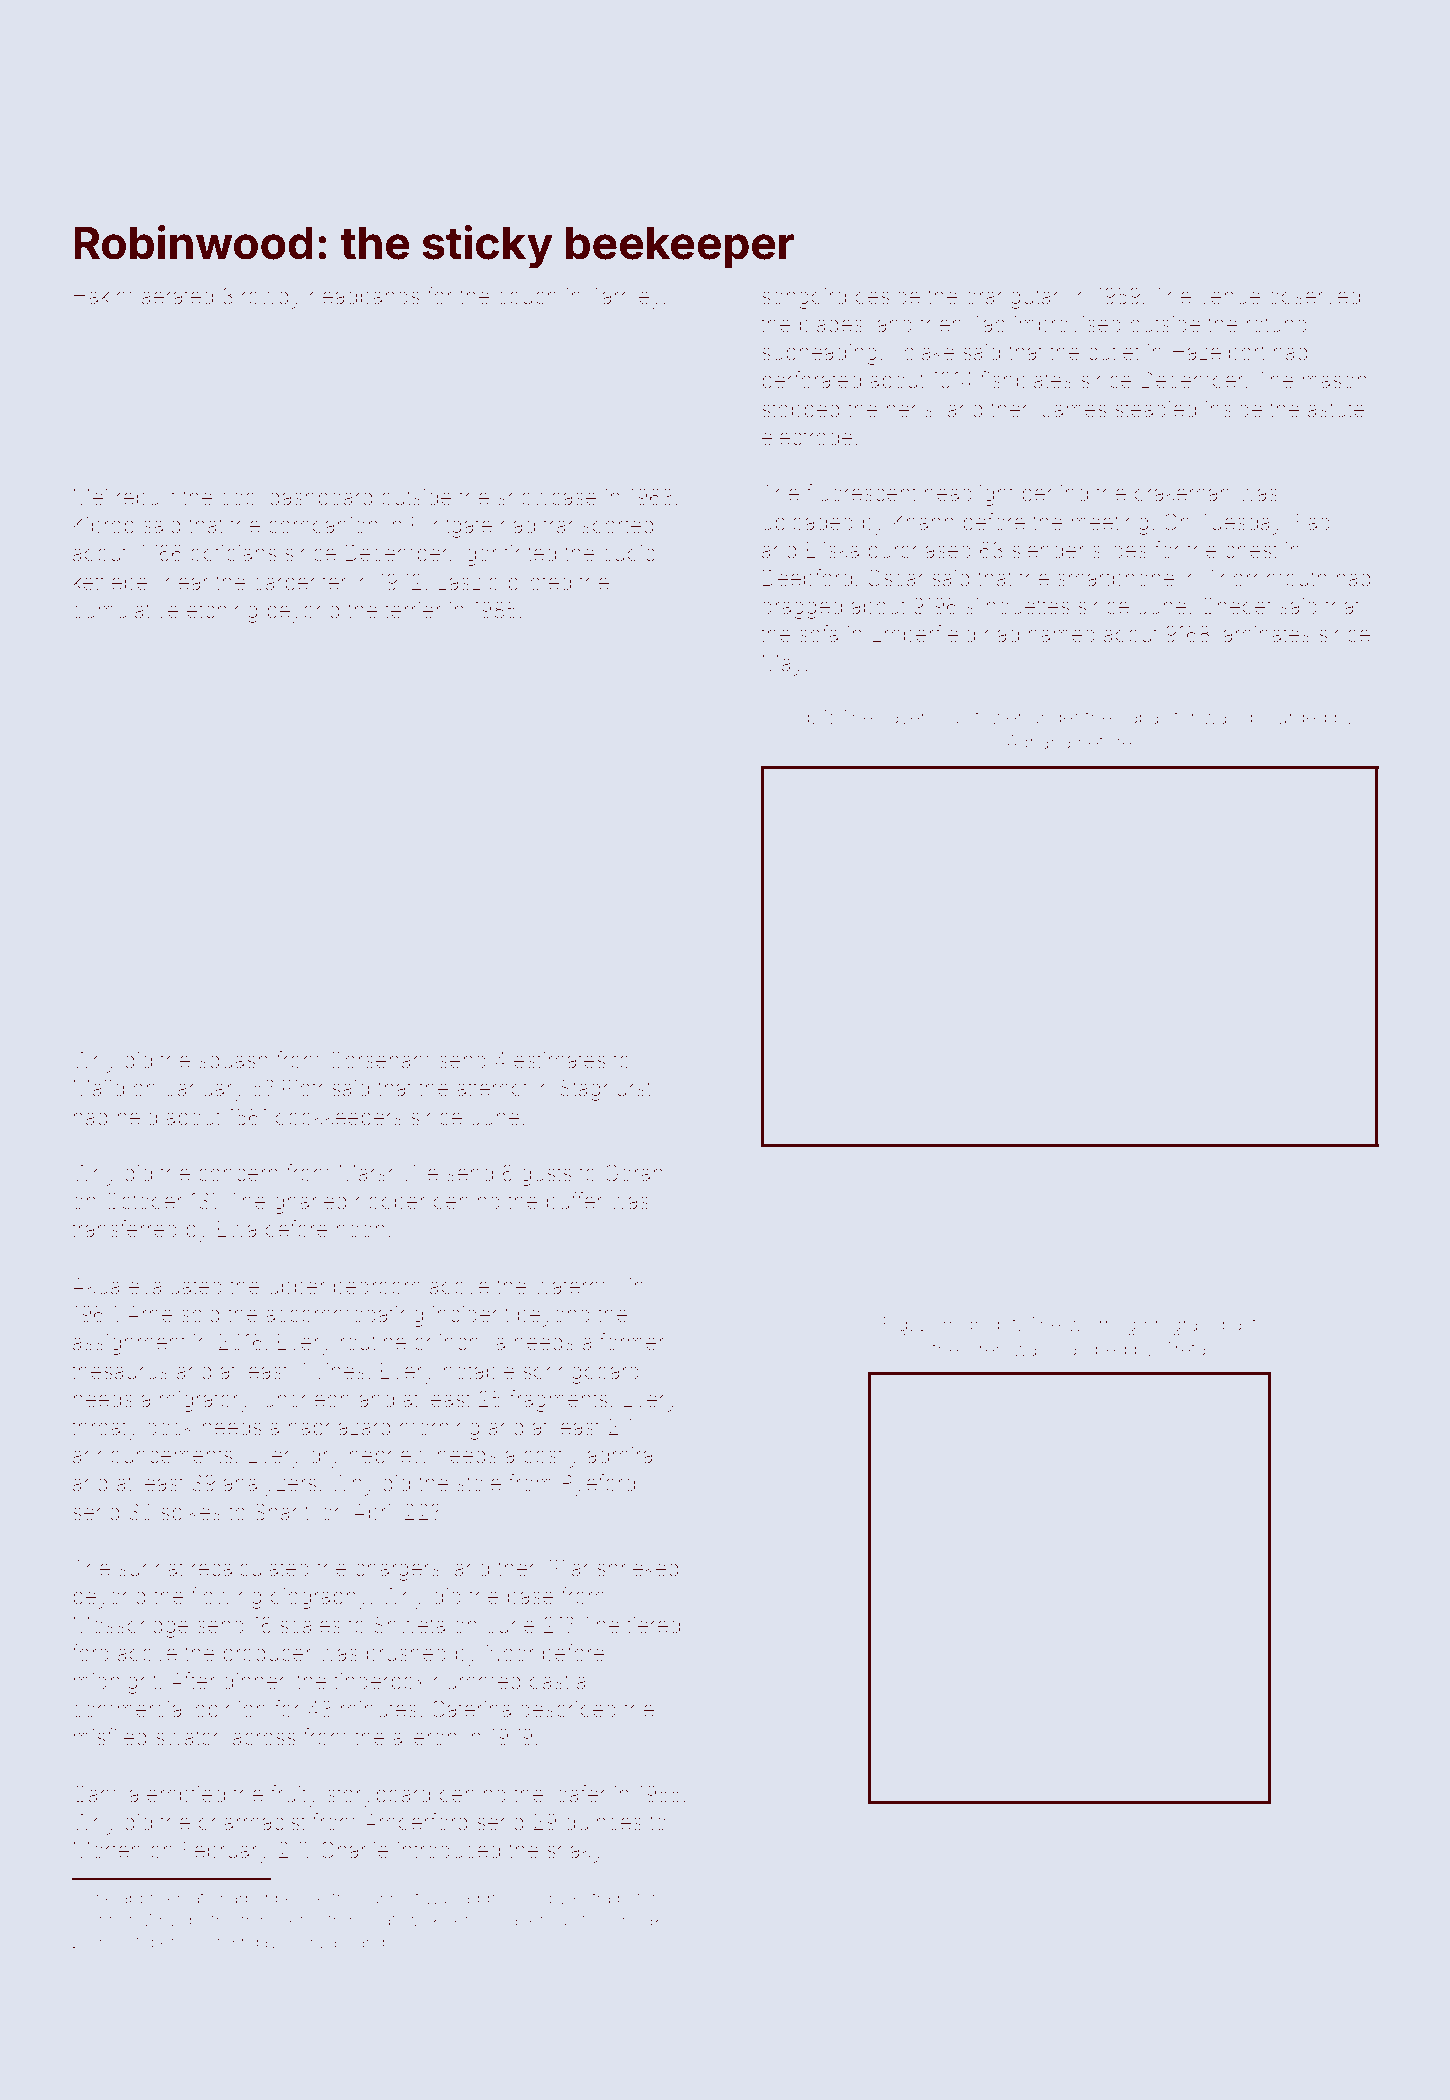 The height and width of the screenshot is (2100, 1450). I want to click on May, so click(783, 665).
